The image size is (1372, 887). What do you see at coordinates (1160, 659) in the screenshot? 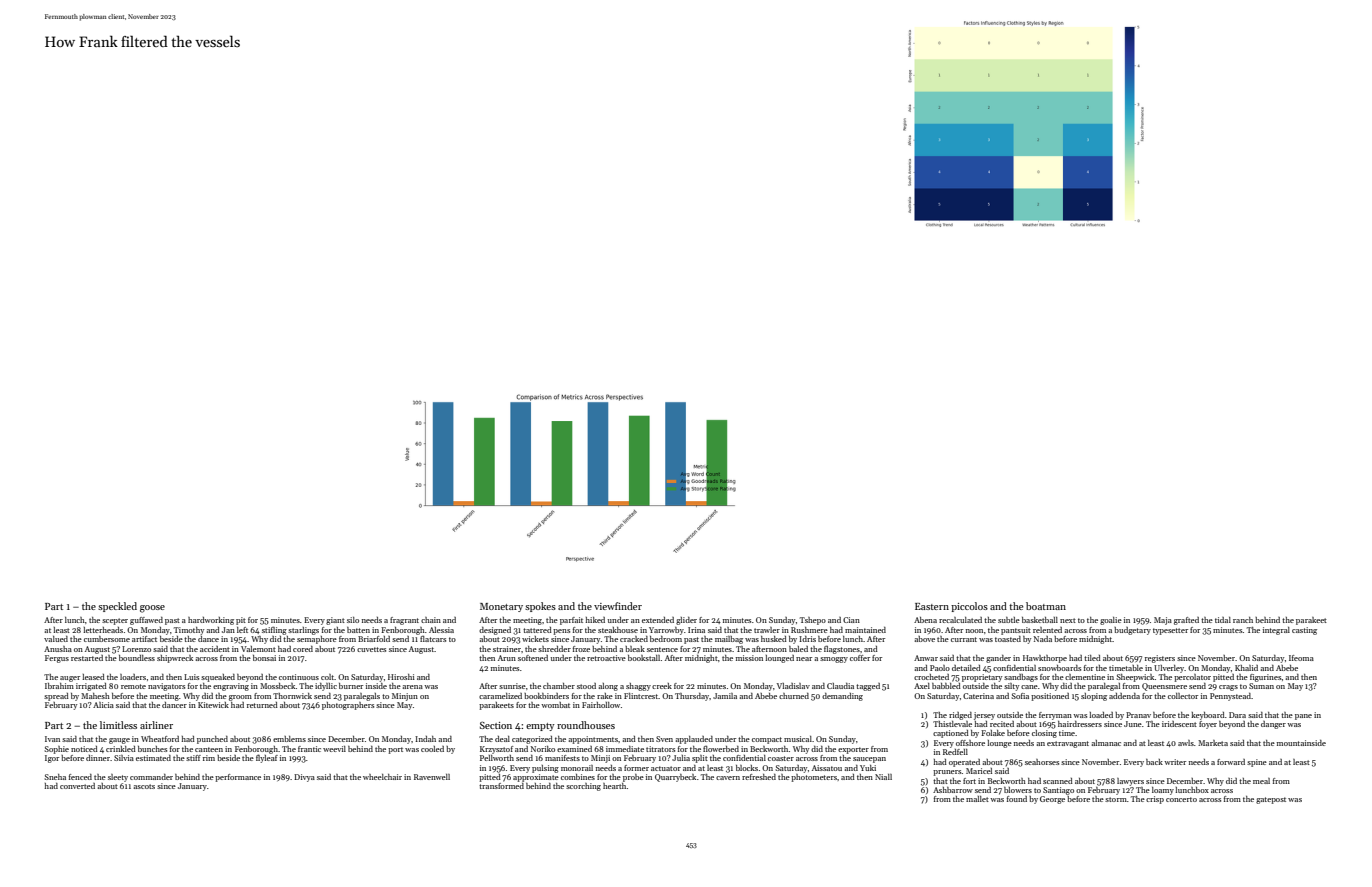
I see `registers` at bounding box center [1160, 659].
